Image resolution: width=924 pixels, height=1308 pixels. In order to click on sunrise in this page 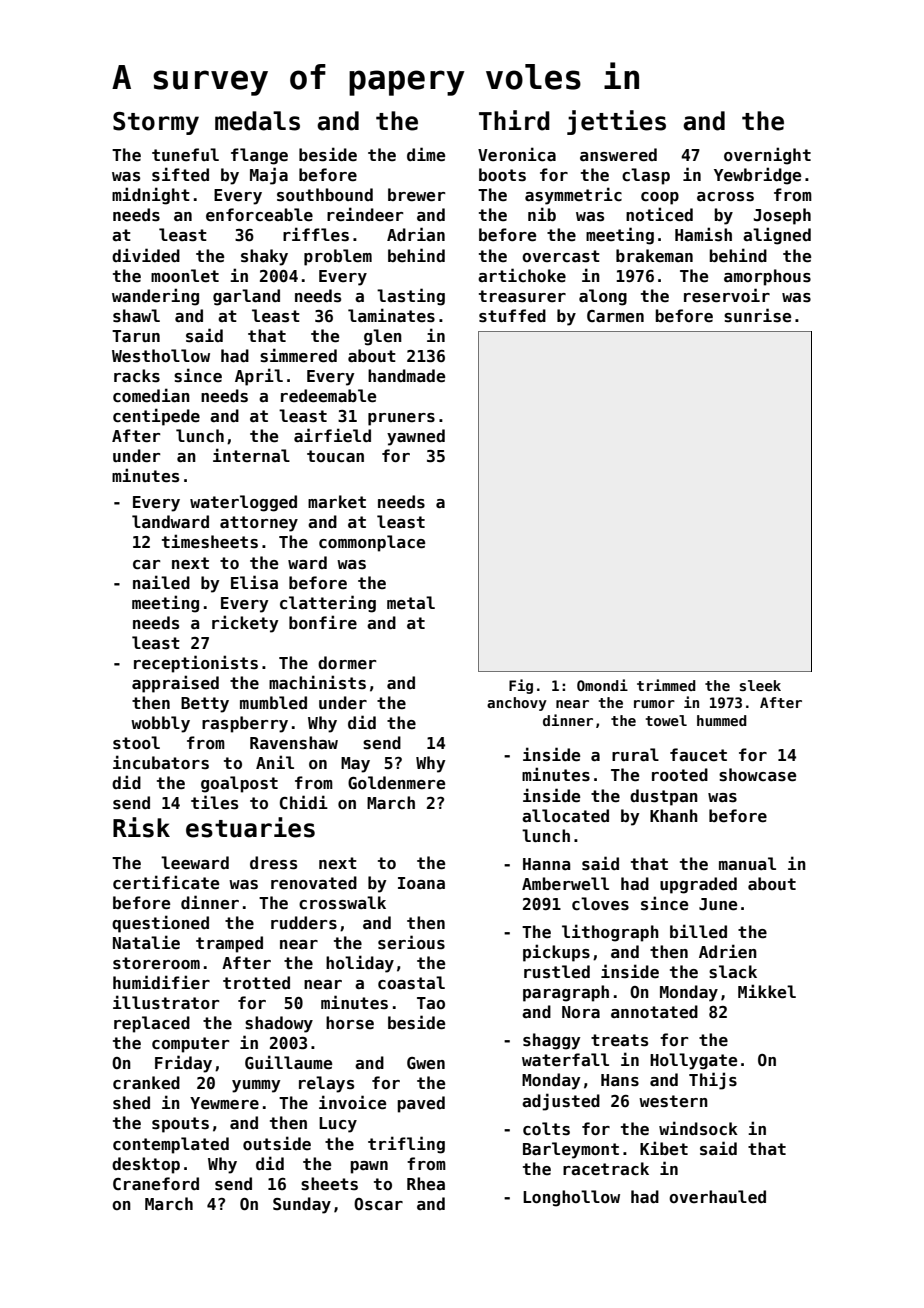, I will do `click(757, 315)`.
